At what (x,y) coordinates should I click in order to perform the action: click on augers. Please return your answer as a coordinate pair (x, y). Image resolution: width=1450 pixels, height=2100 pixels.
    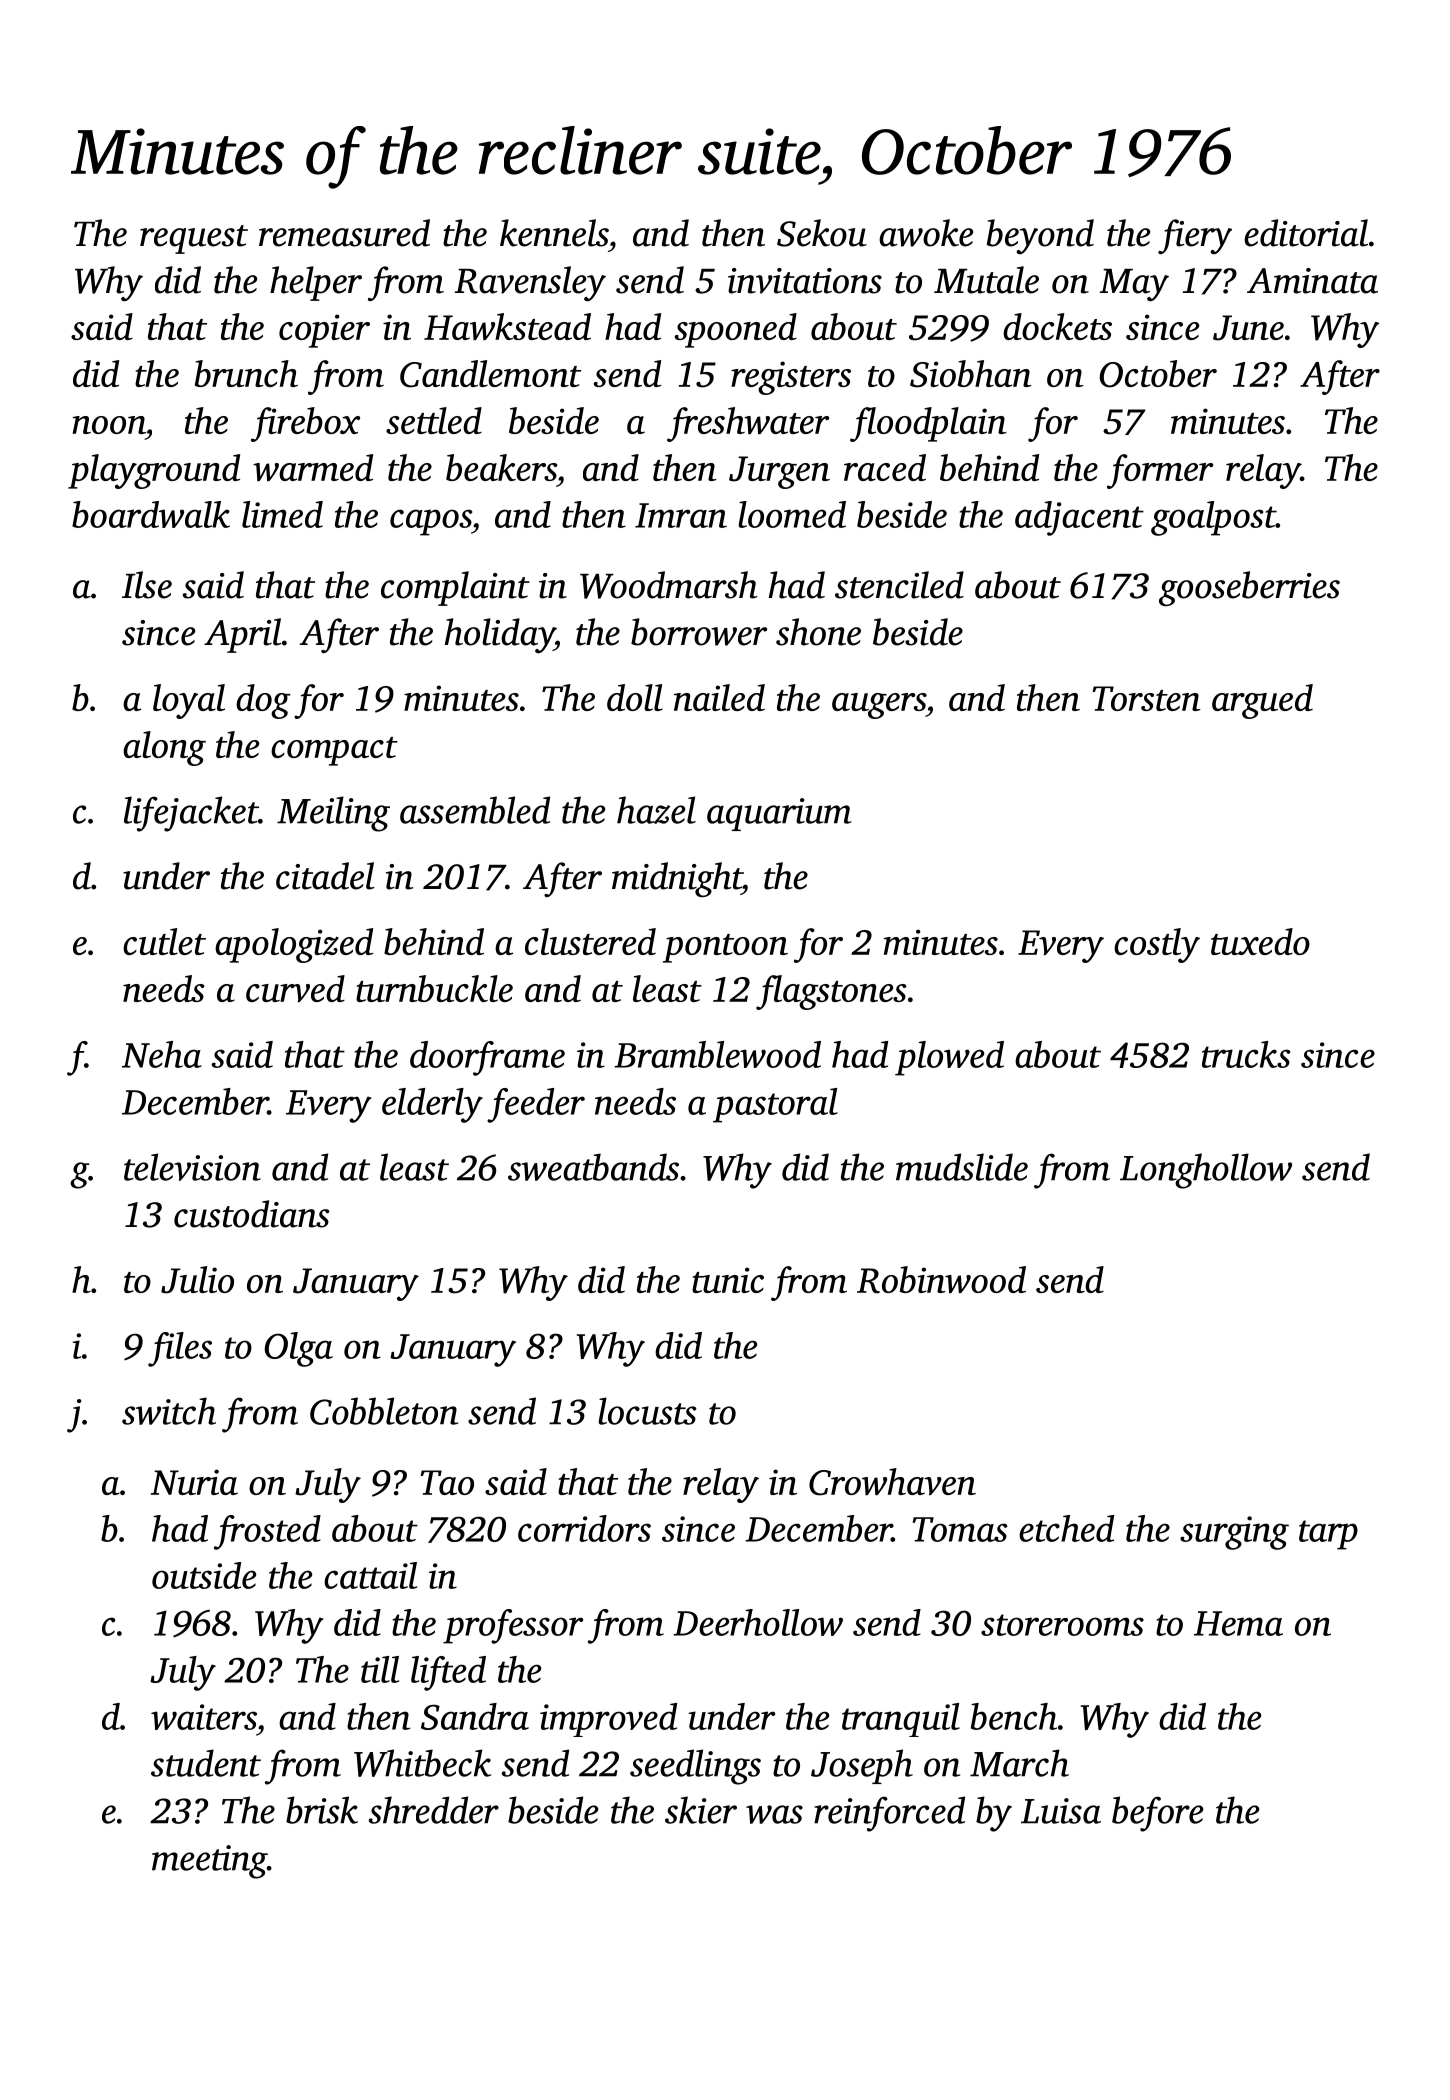
    Looking at the image, I should click on (879, 706).
